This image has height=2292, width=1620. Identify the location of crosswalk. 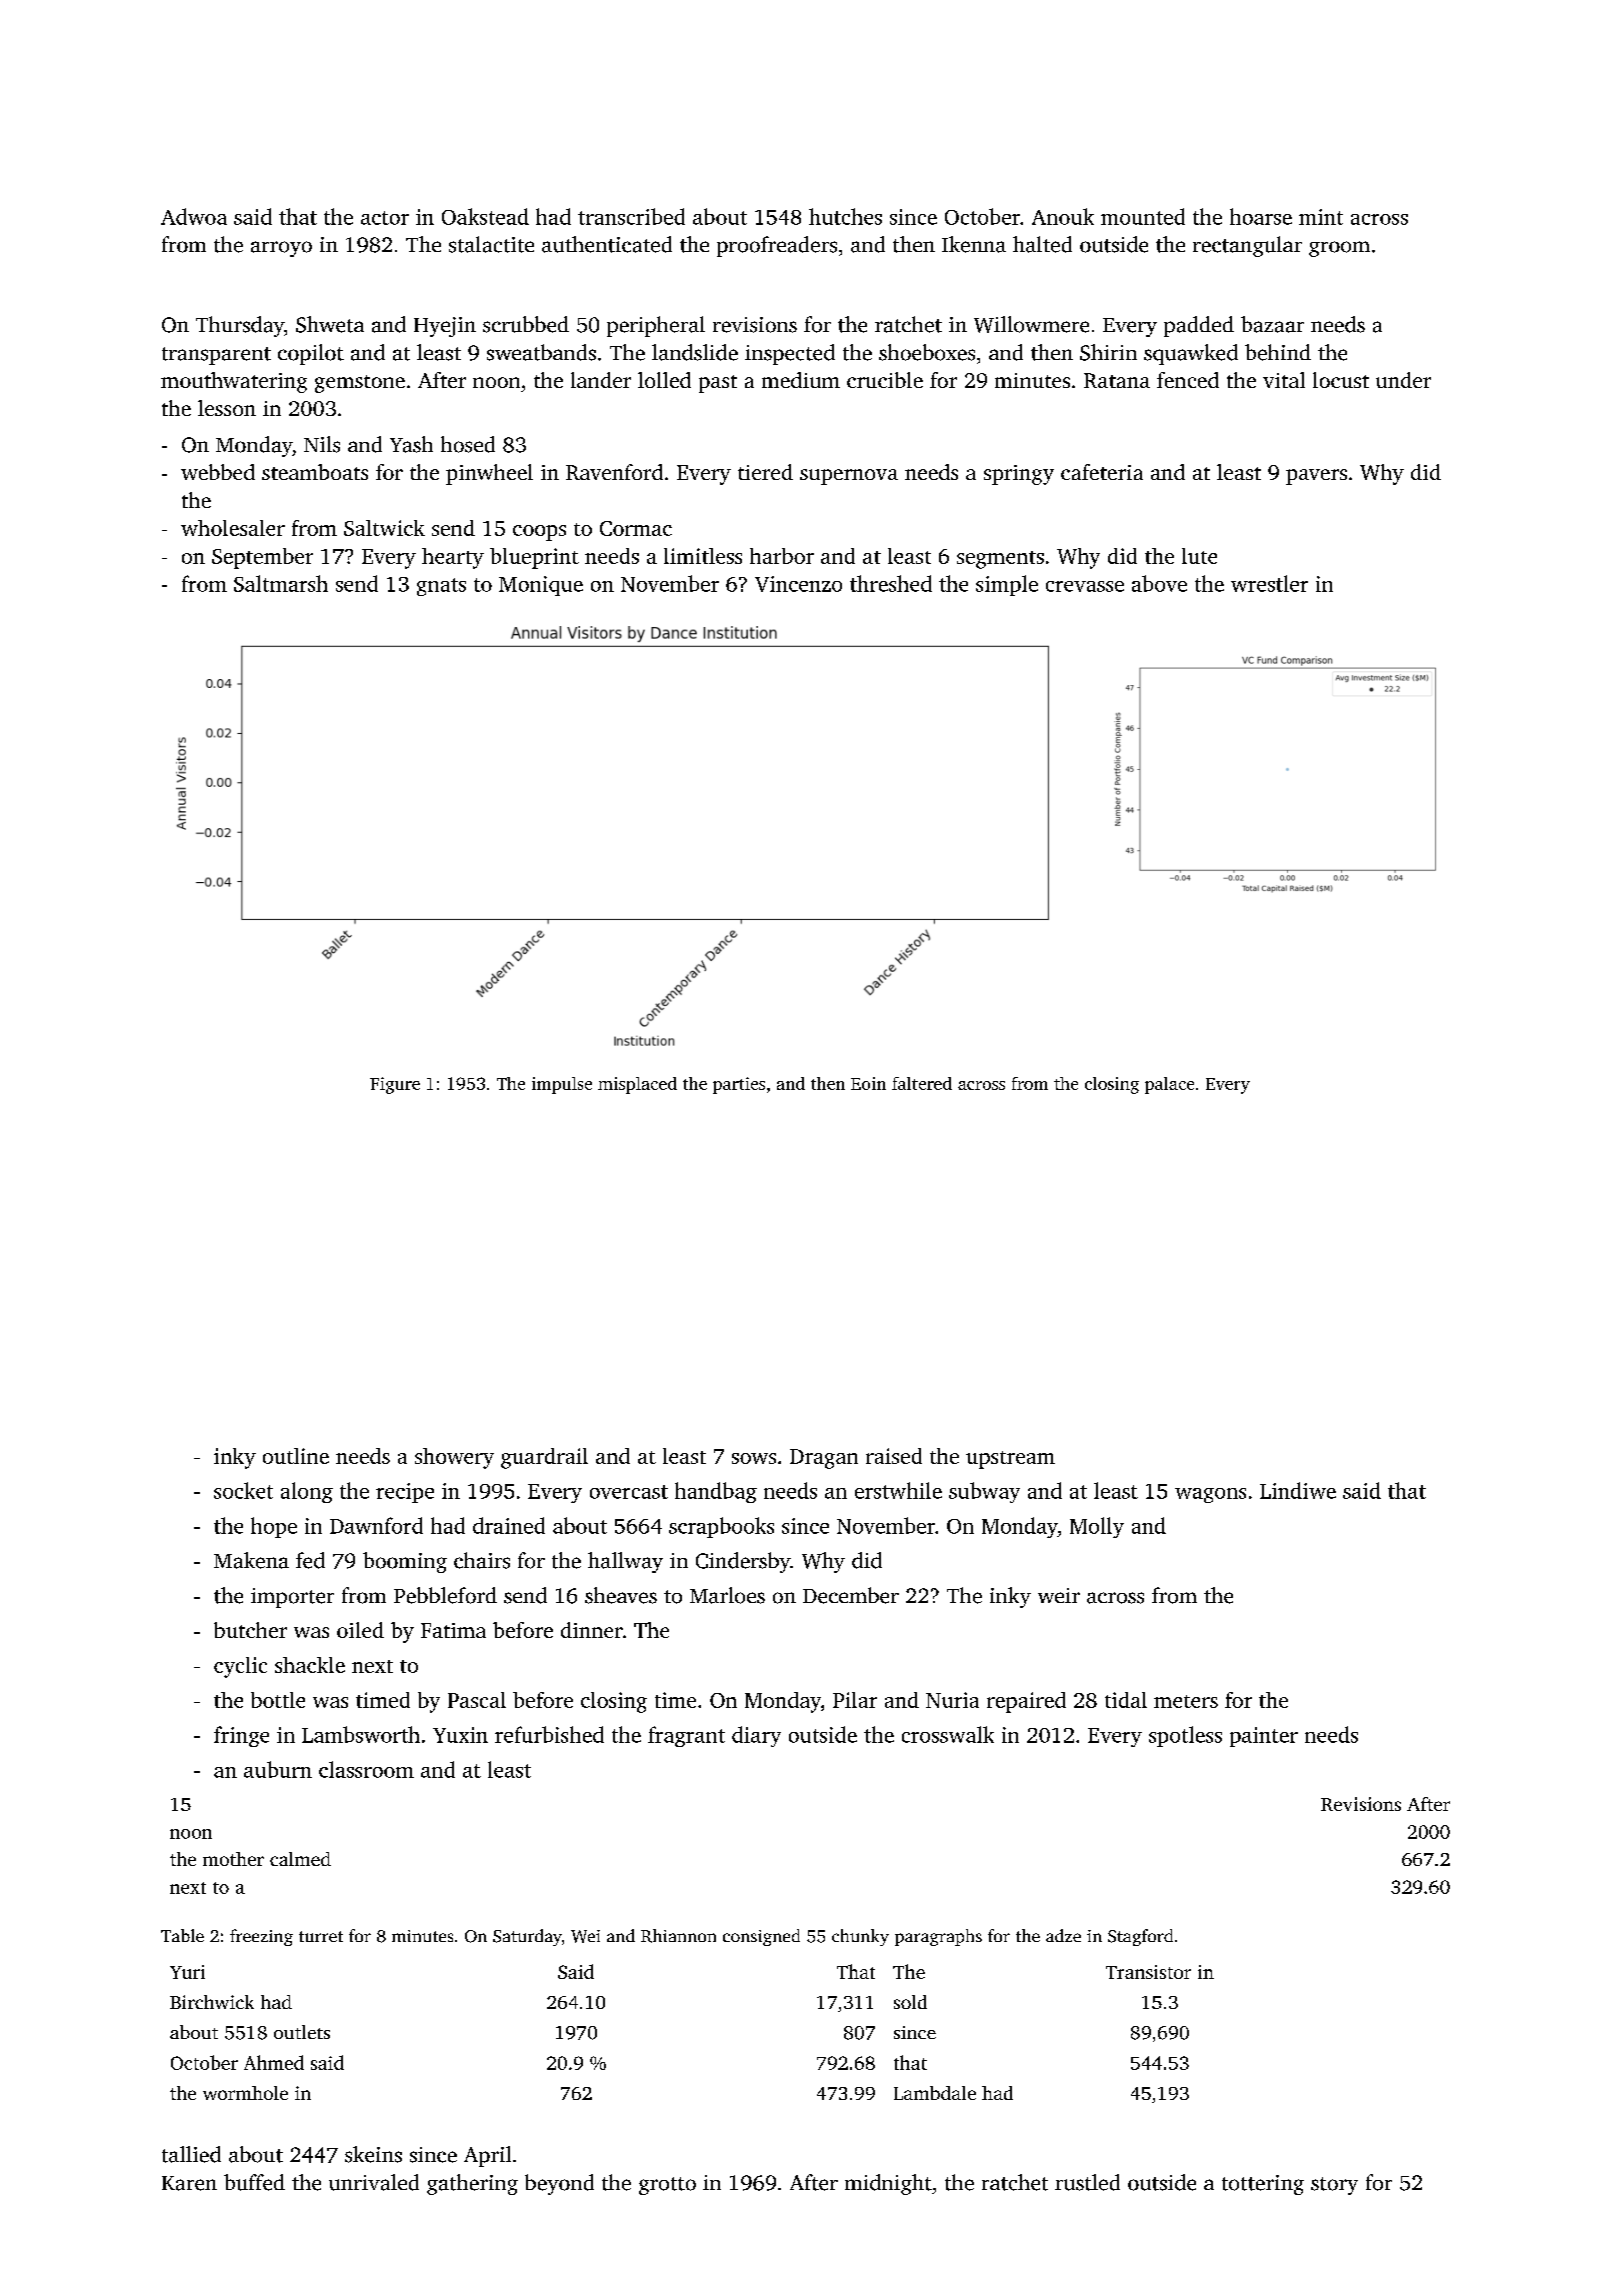
(948, 1734).
